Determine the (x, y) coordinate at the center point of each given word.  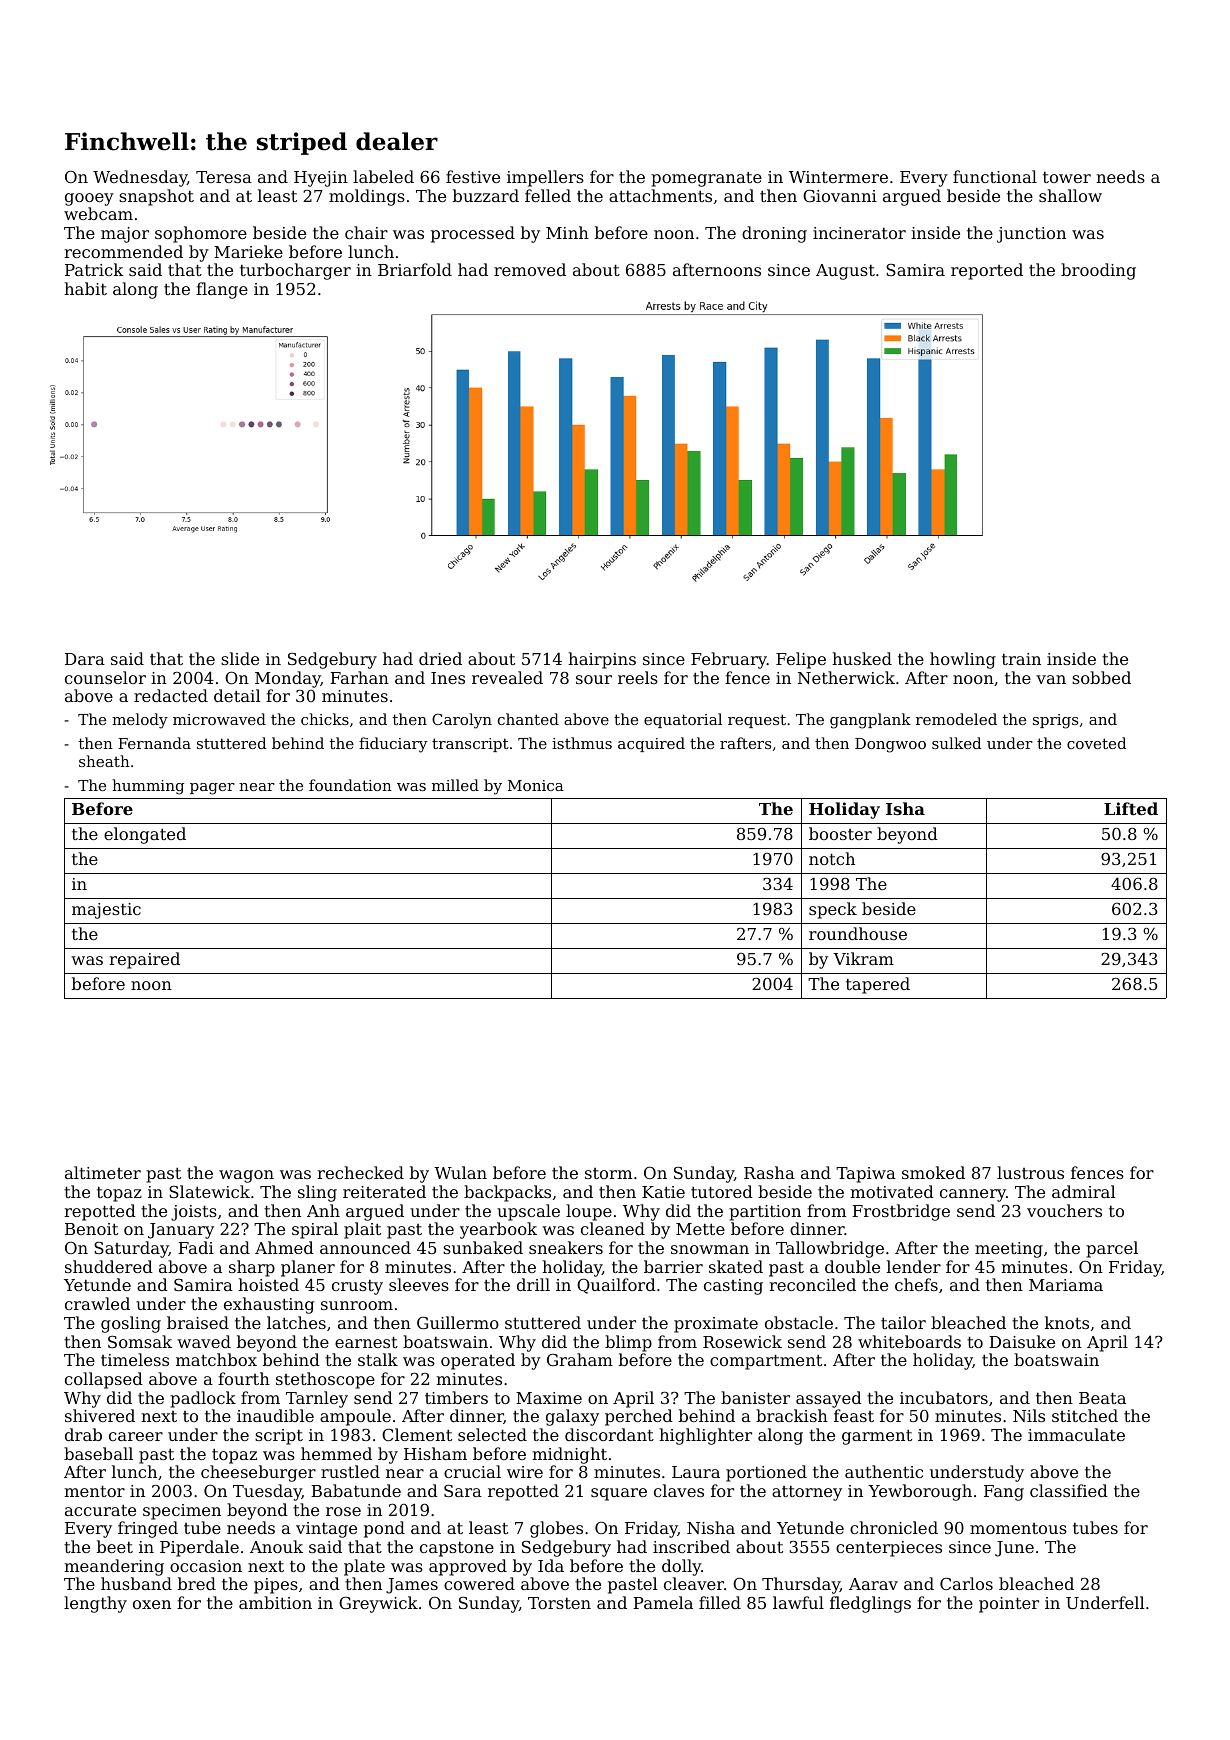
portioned (766, 1473)
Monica (536, 785)
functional (995, 176)
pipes (276, 1586)
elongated (145, 835)
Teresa (224, 177)
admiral (1084, 1191)
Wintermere (838, 177)
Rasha (769, 1172)
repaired (144, 960)
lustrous (1030, 1172)
